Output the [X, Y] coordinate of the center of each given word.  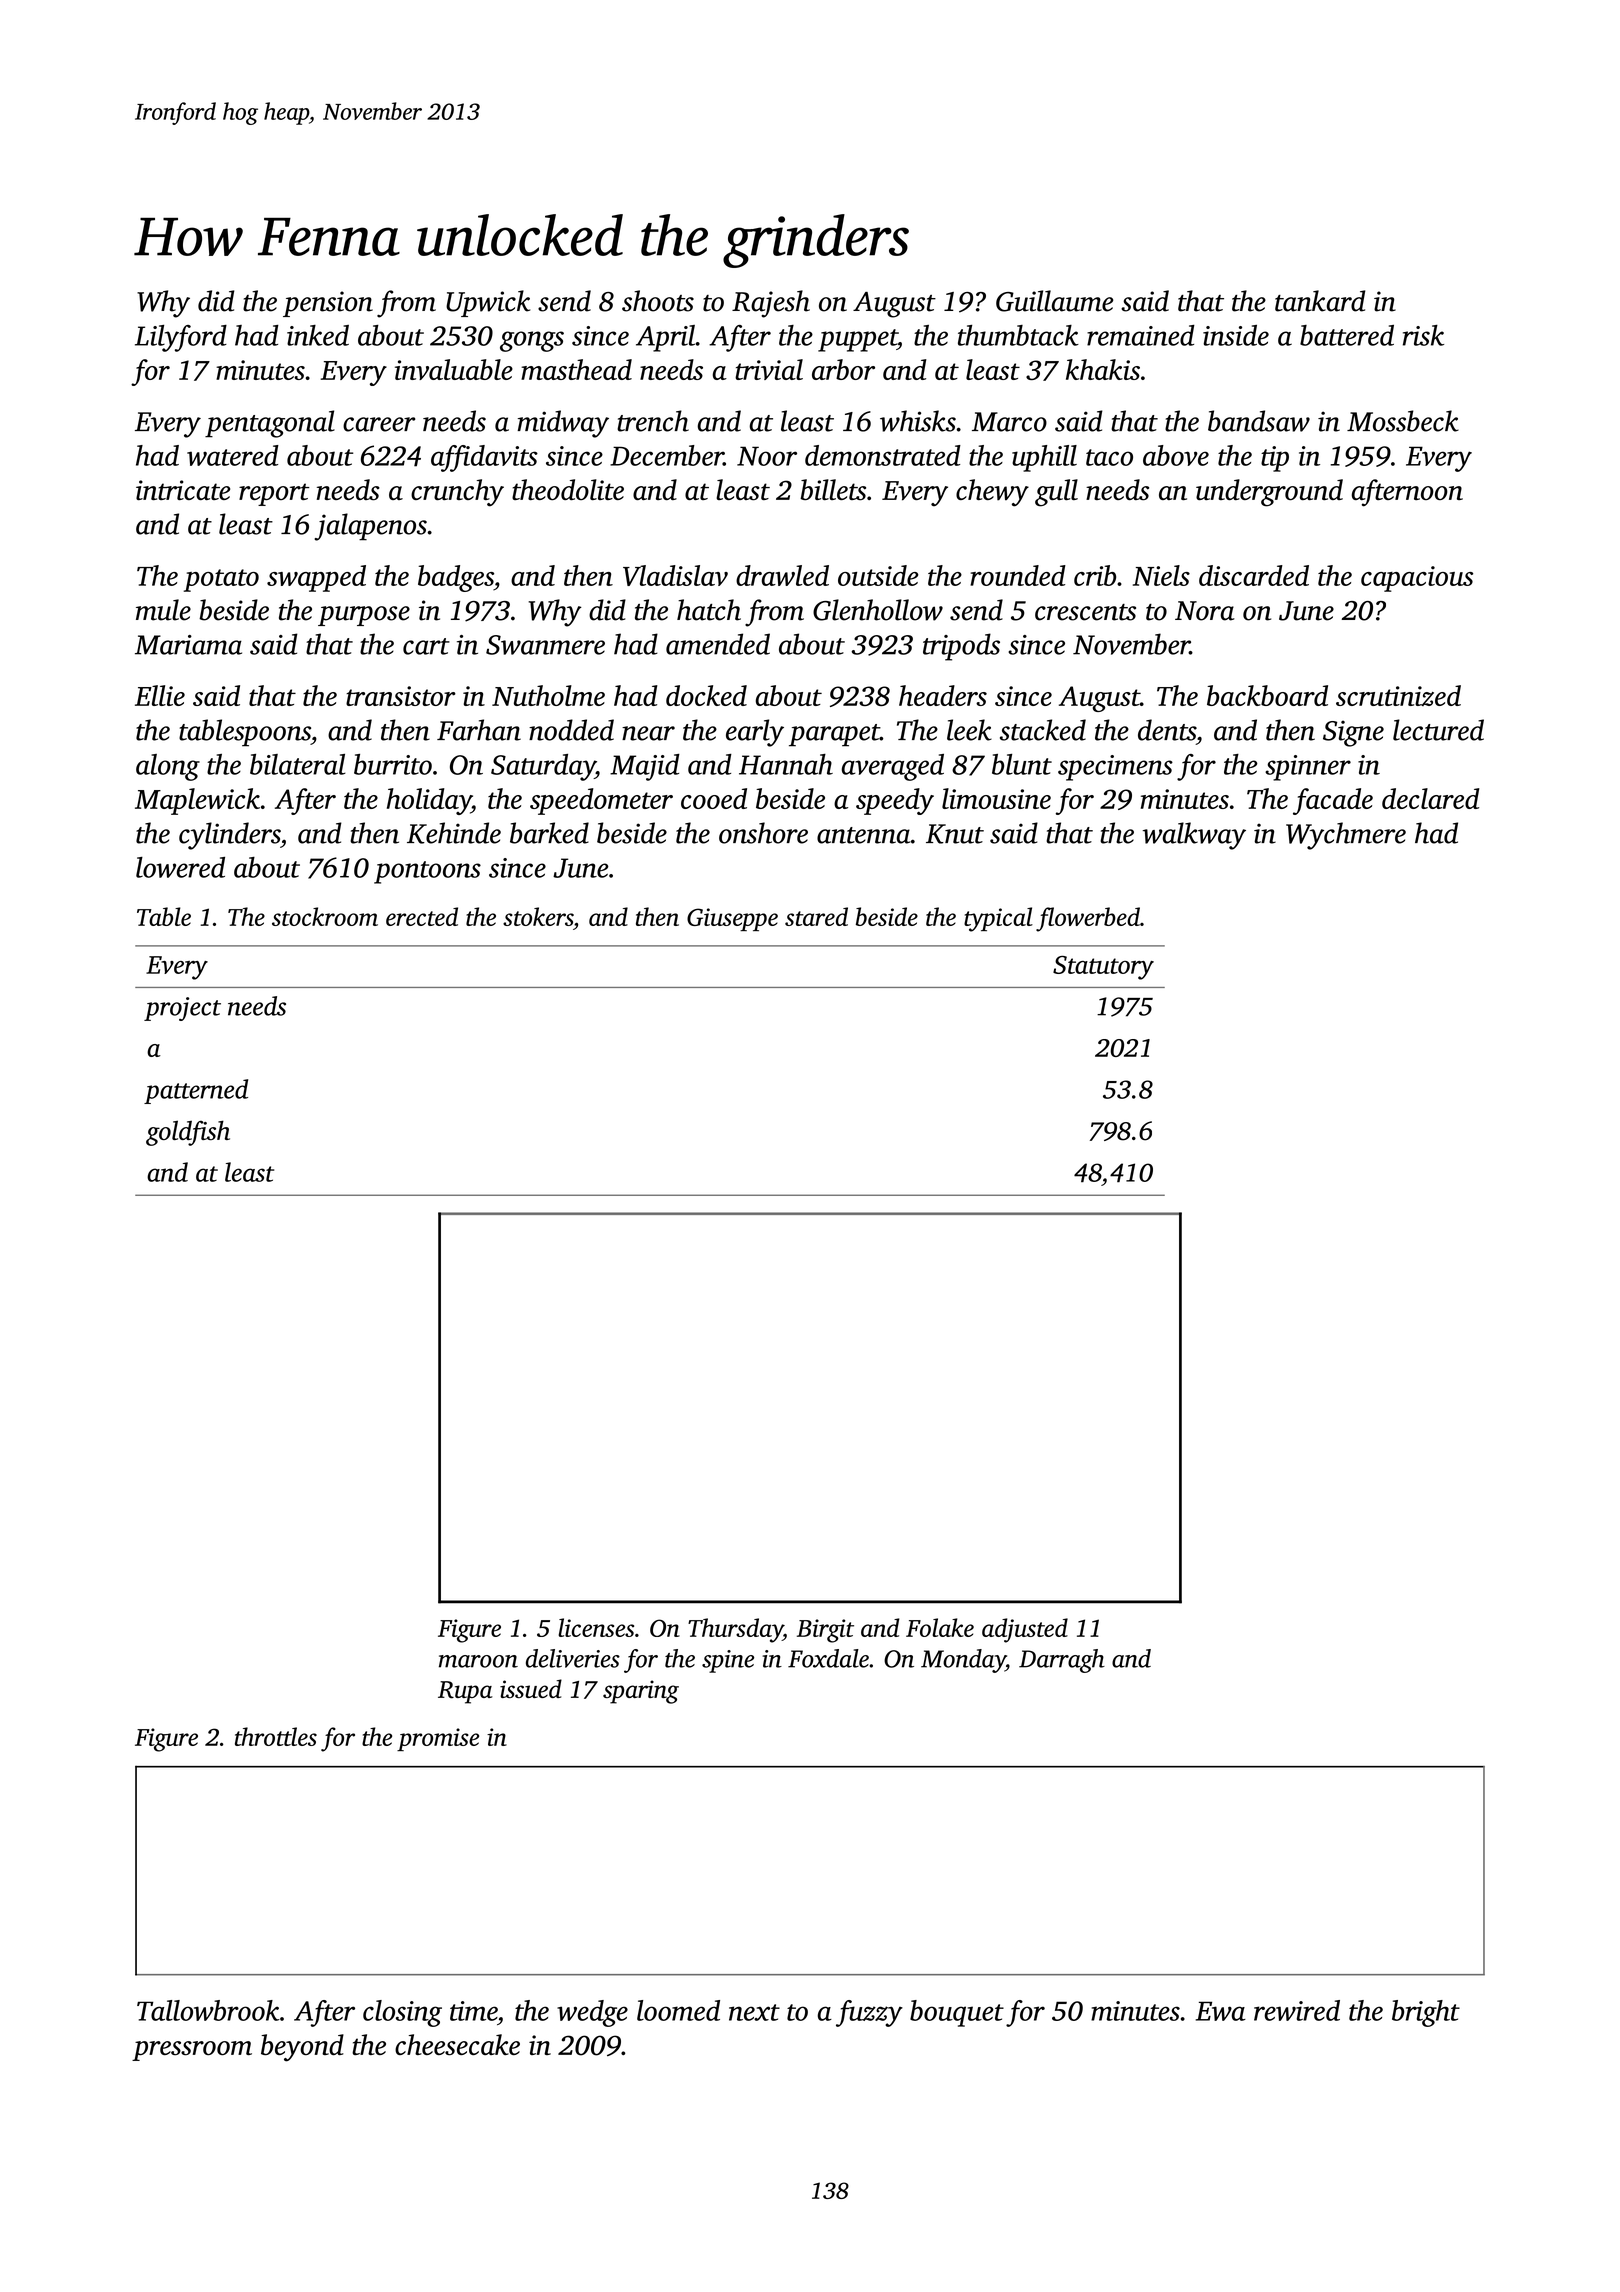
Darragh [1062, 1661]
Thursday [735, 1630]
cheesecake [457, 2045]
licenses [596, 1627]
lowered [180, 867]
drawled [782, 575]
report [274, 494]
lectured [1438, 730]
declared [1431, 798]
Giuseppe [732, 919]
